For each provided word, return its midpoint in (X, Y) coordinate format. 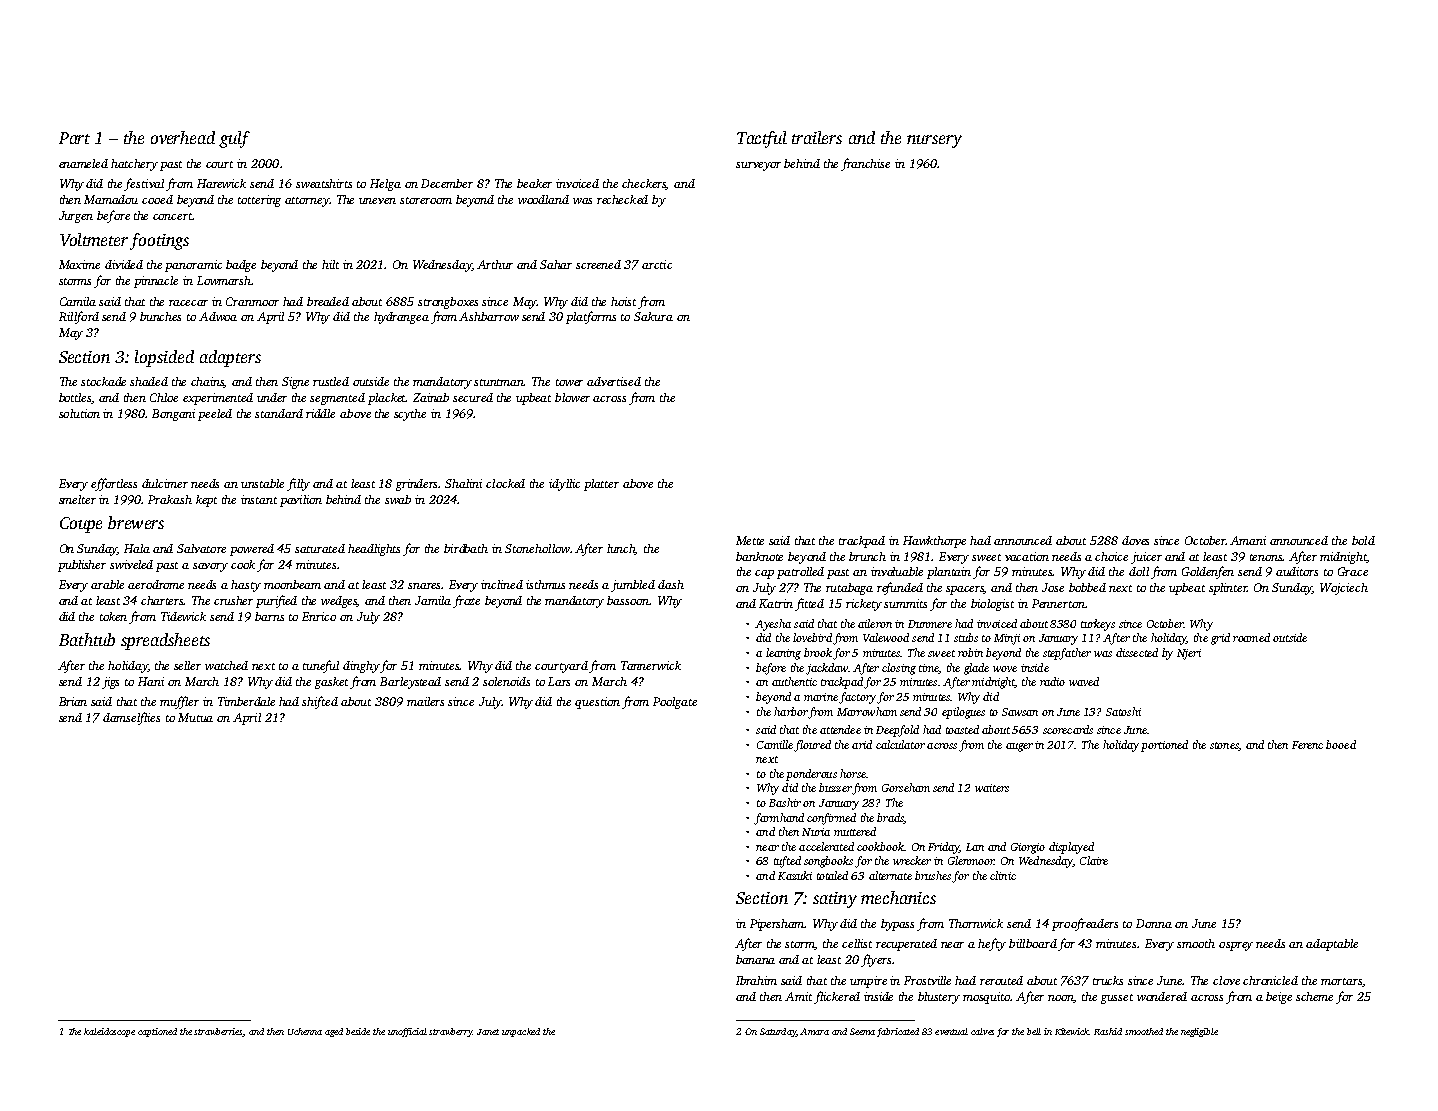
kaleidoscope (109, 1032)
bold (1363, 540)
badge (241, 266)
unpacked (521, 1032)
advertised (614, 381)
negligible (1199, 1032)
